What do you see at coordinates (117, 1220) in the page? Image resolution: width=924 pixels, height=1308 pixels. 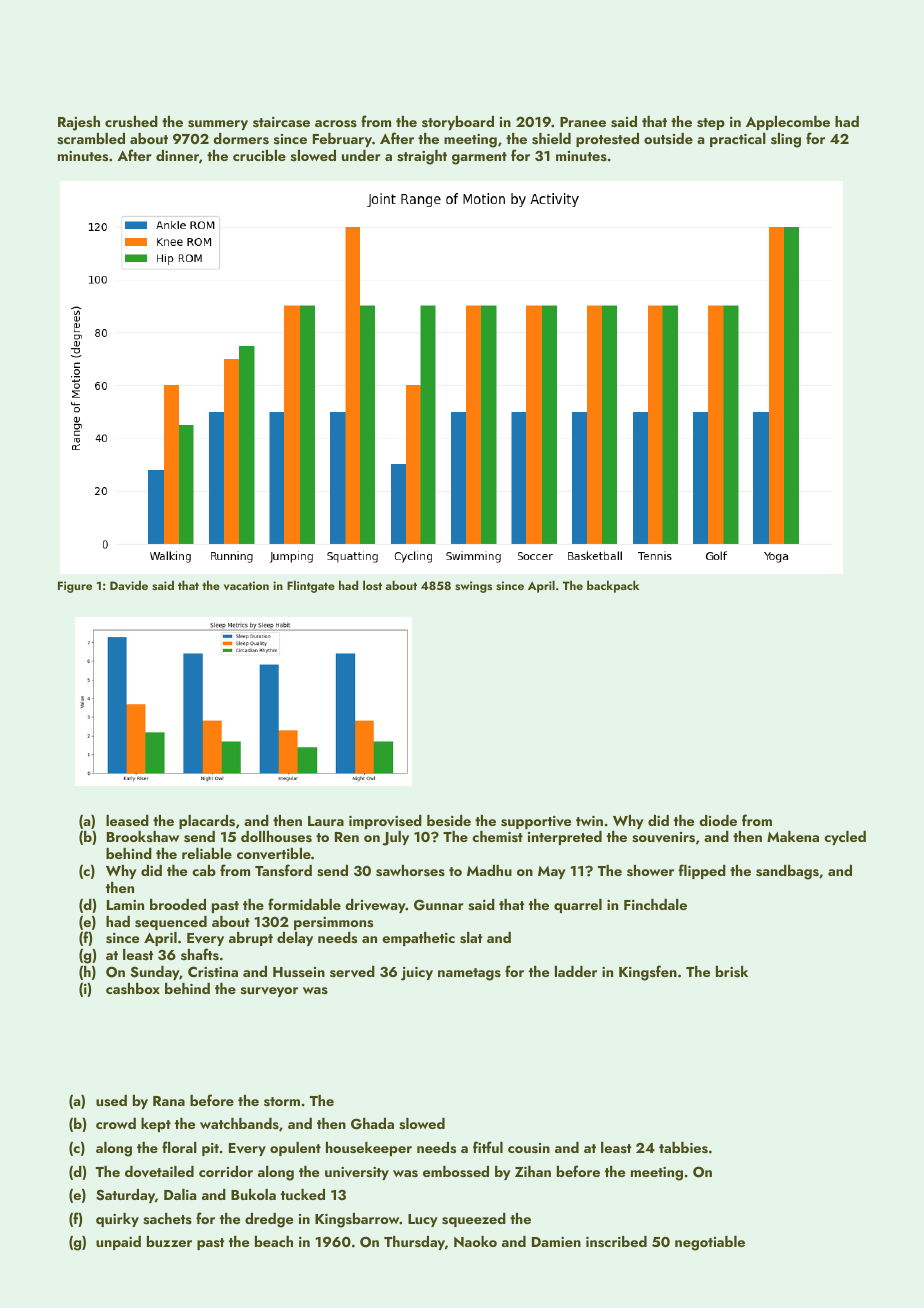 I see `quirky` at bounding box center [117, 1220].
